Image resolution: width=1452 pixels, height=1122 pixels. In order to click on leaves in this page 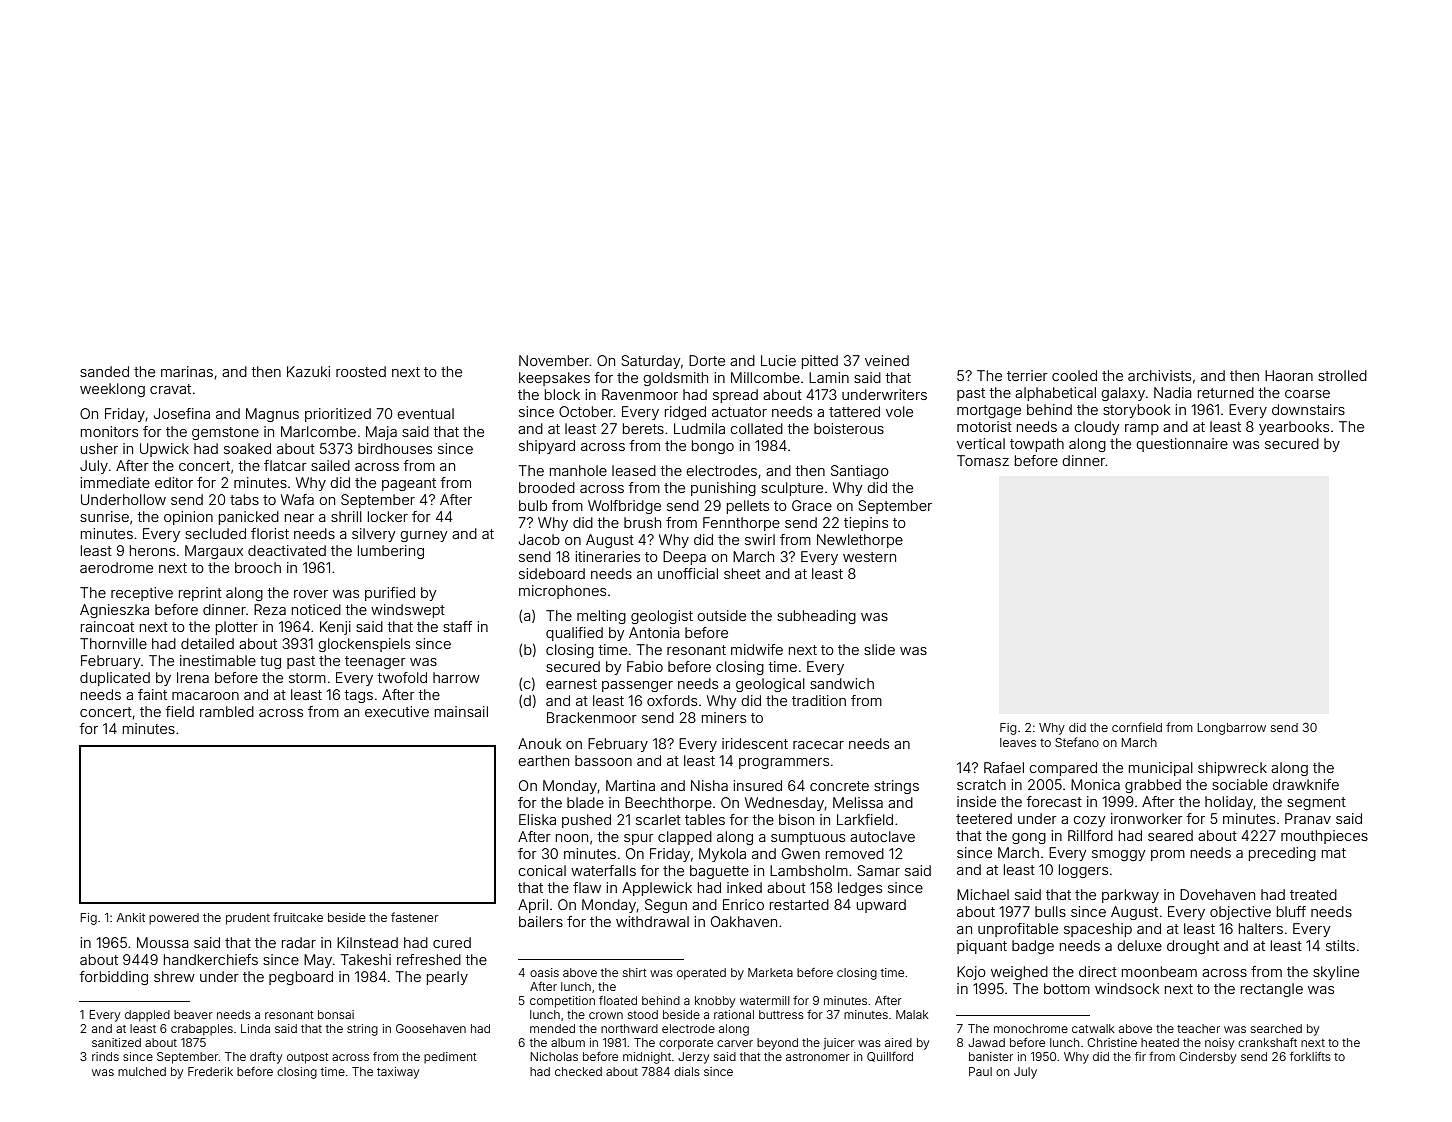, I will do `click(1018, 742)`.
